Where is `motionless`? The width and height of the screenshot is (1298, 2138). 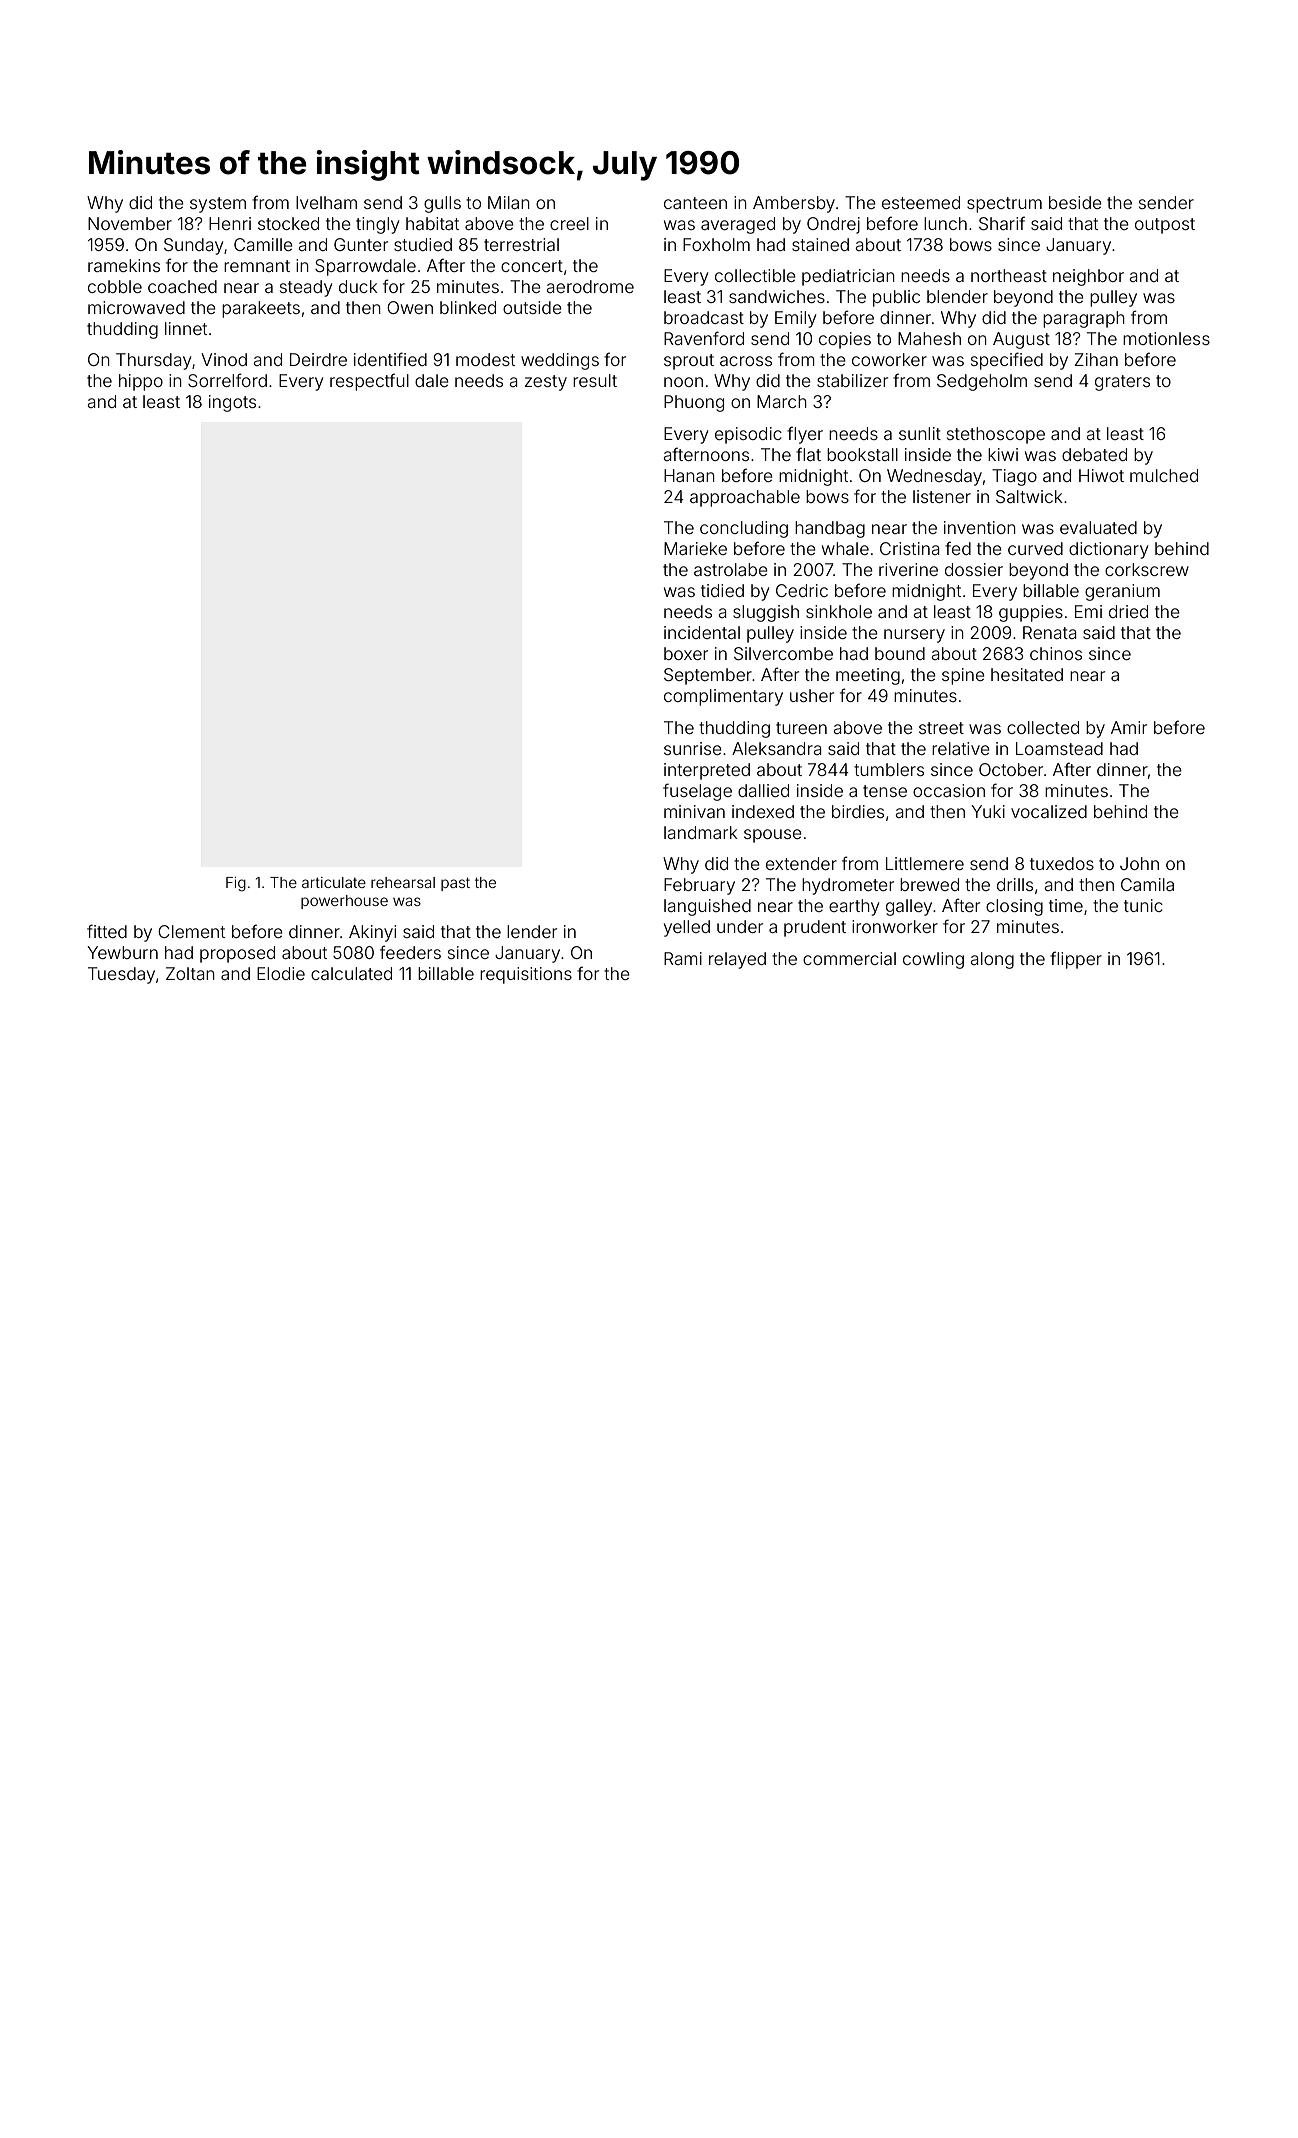
motionless is located at coordinates (1166, 338).
